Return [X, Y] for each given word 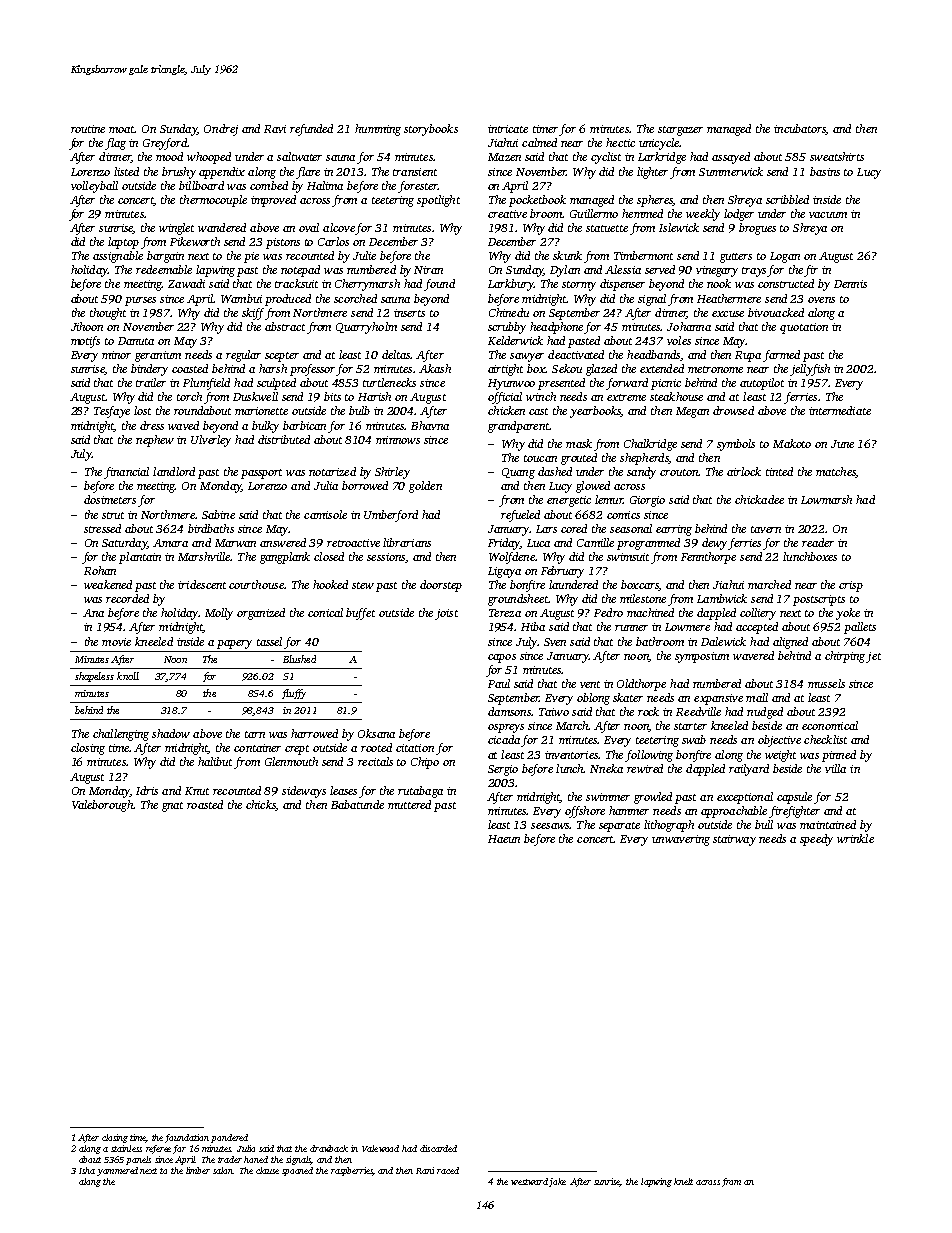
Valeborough [102, 806]
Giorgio [647, 501]
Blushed [299, 659]
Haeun [504, 839]
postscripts [819, 600]
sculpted [276, 384]
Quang [518, 473]
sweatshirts [837, 156]
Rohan [100, 570]
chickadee [759, 499]
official [505, 398]
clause [267, 1170]
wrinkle [855, 838]
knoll [128, 676]
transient [415, 172]
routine [88, 129]
